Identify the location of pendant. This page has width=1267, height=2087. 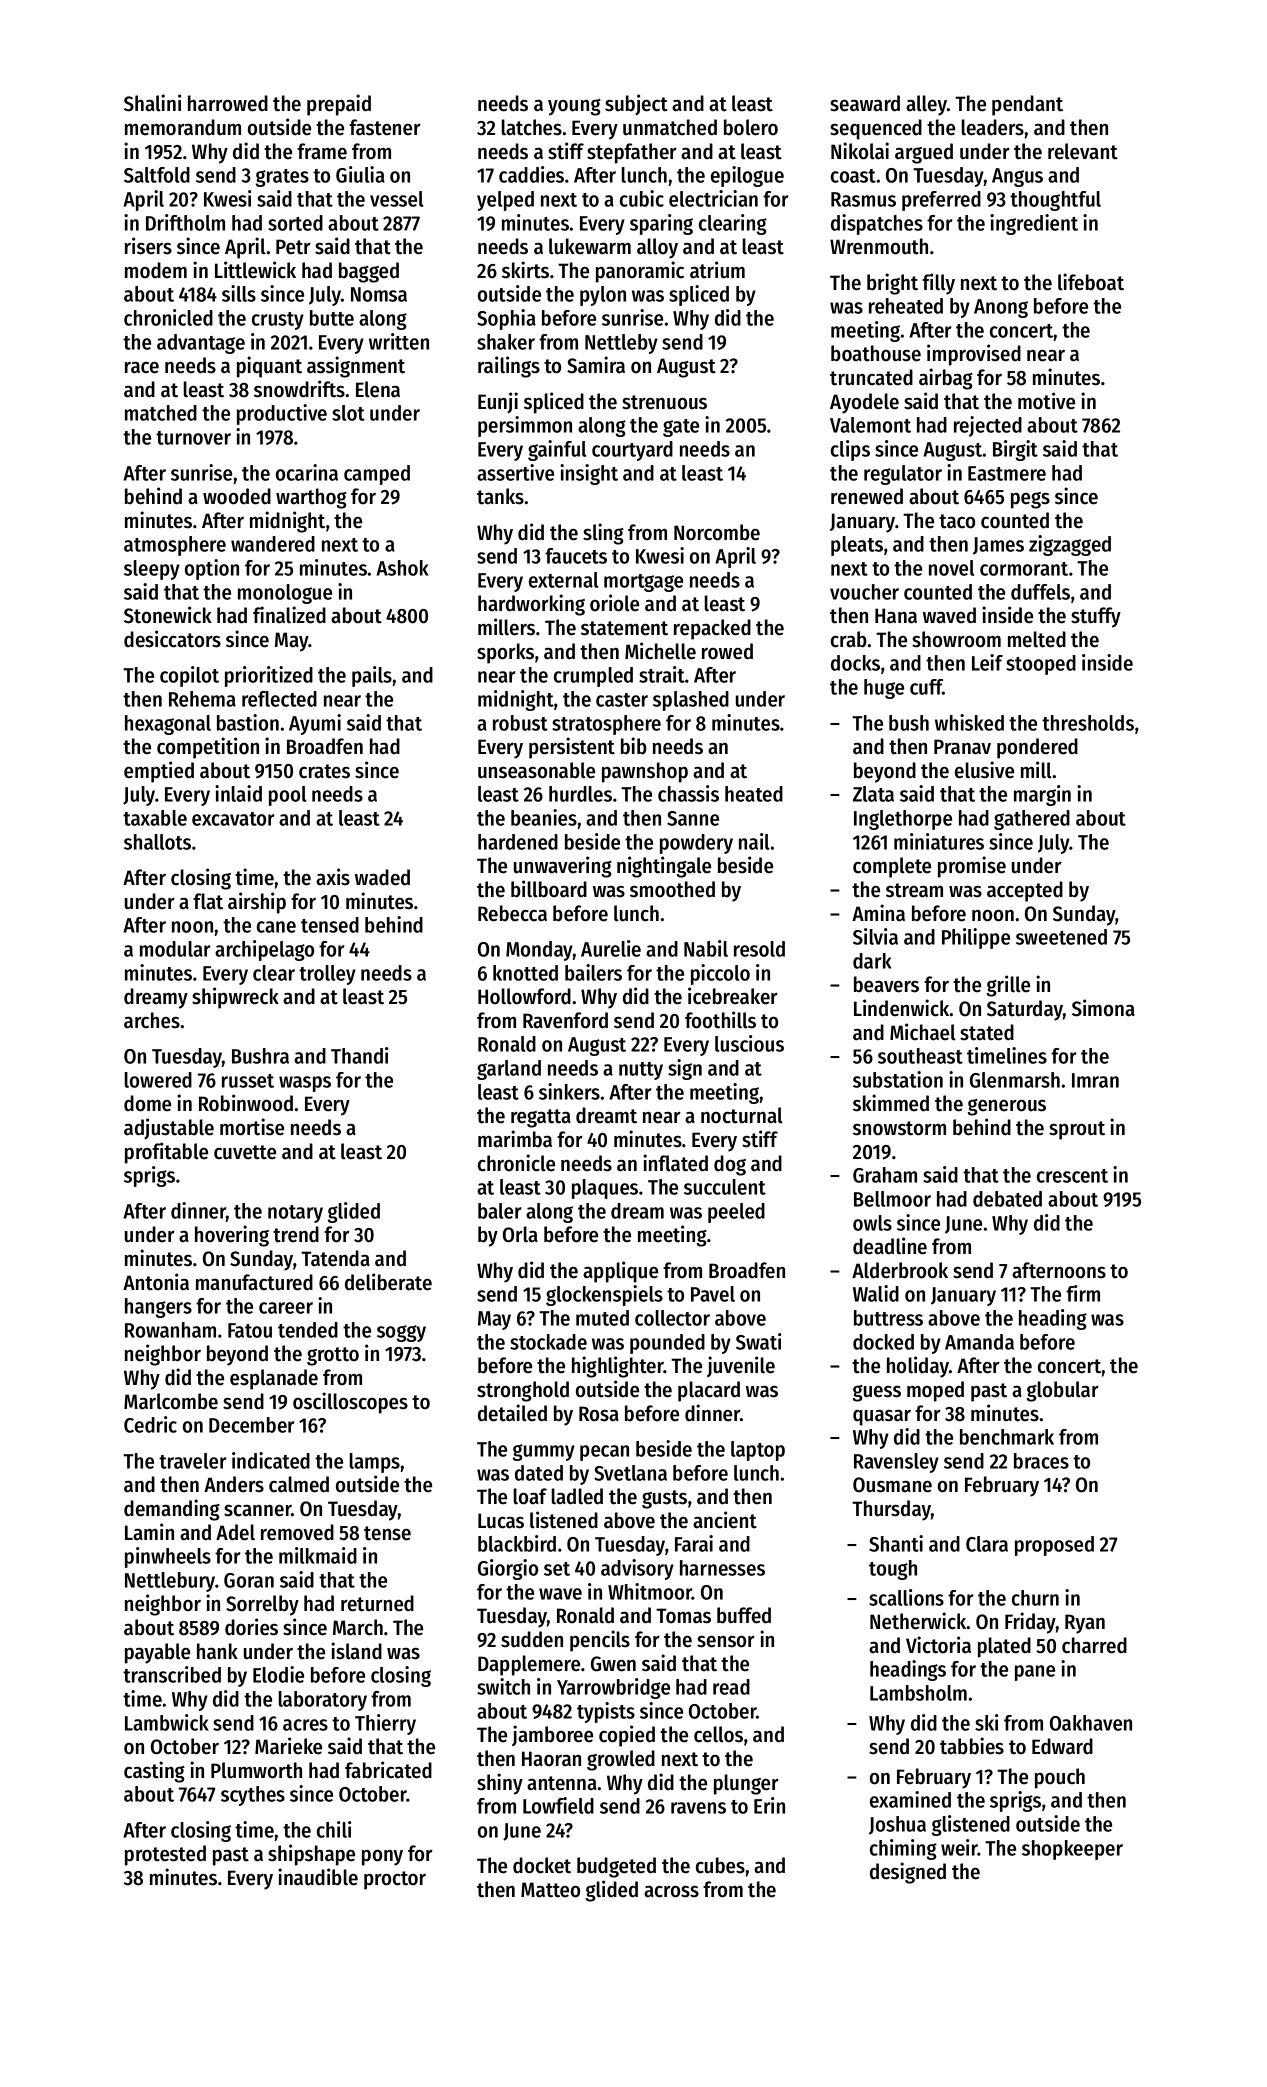
(1027, 105).
